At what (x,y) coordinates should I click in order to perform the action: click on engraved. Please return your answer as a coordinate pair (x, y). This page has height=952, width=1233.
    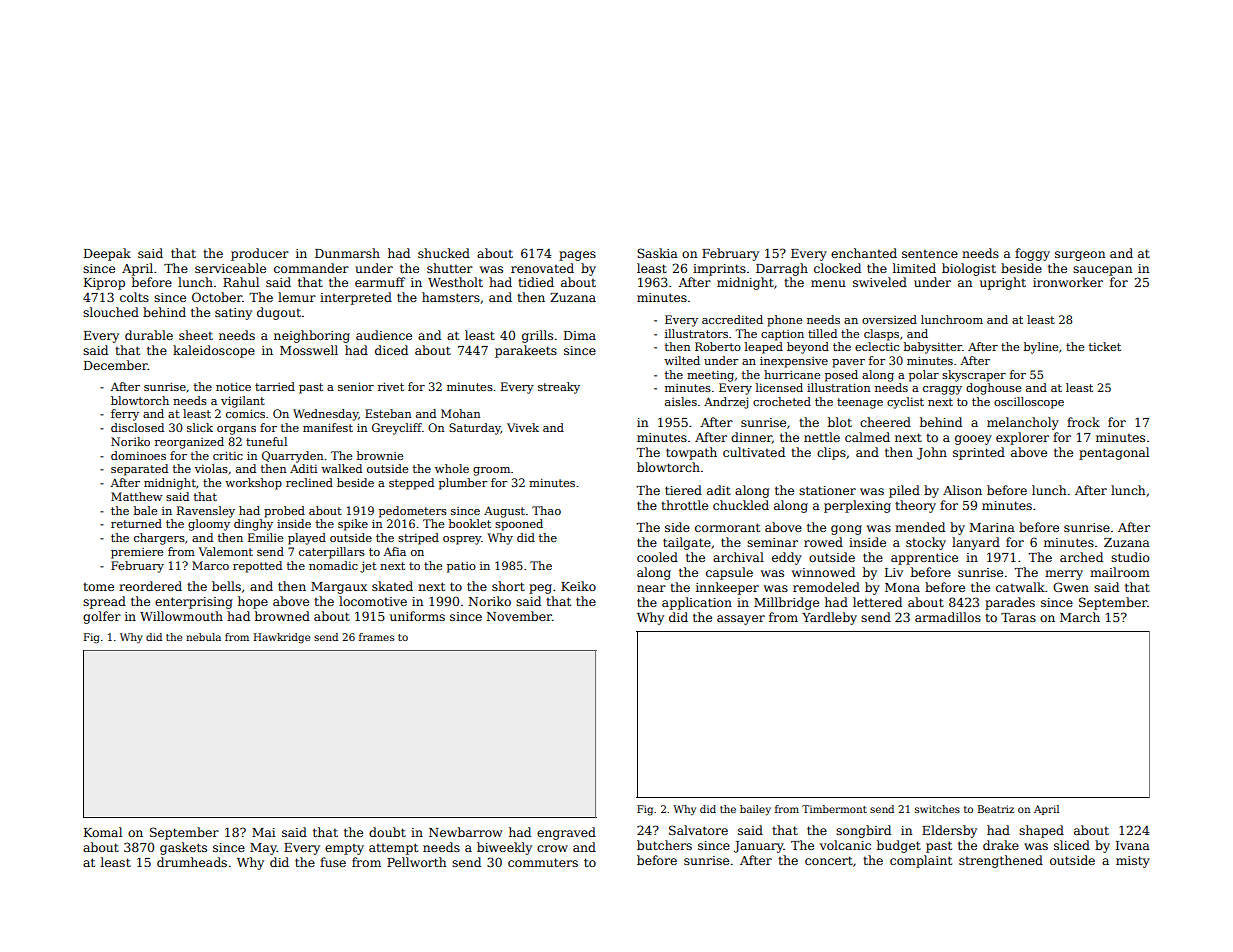
    Looking at the image, I should click on (566, 833).
